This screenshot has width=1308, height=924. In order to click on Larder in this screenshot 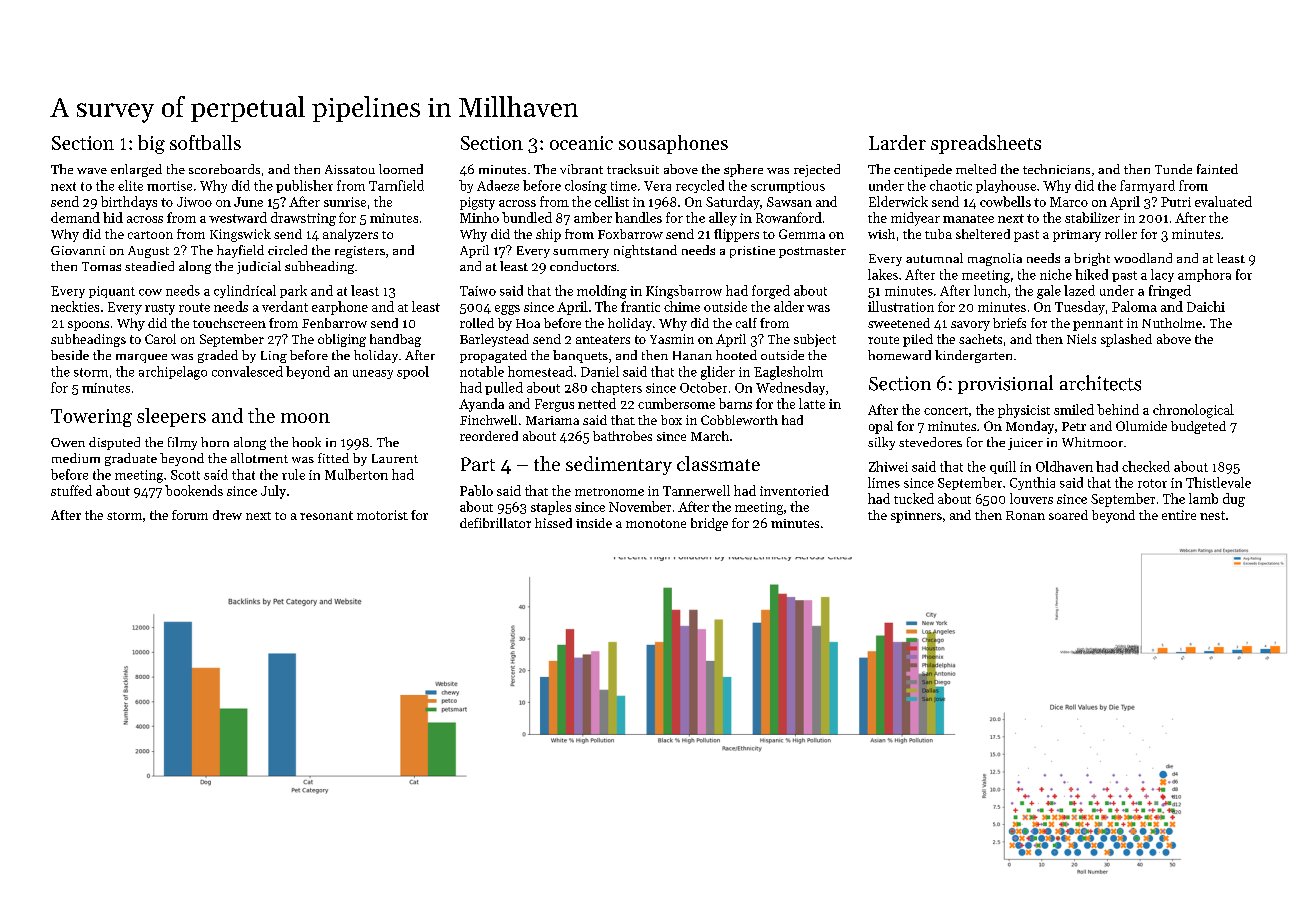, I will do `click(897, 142)`.
